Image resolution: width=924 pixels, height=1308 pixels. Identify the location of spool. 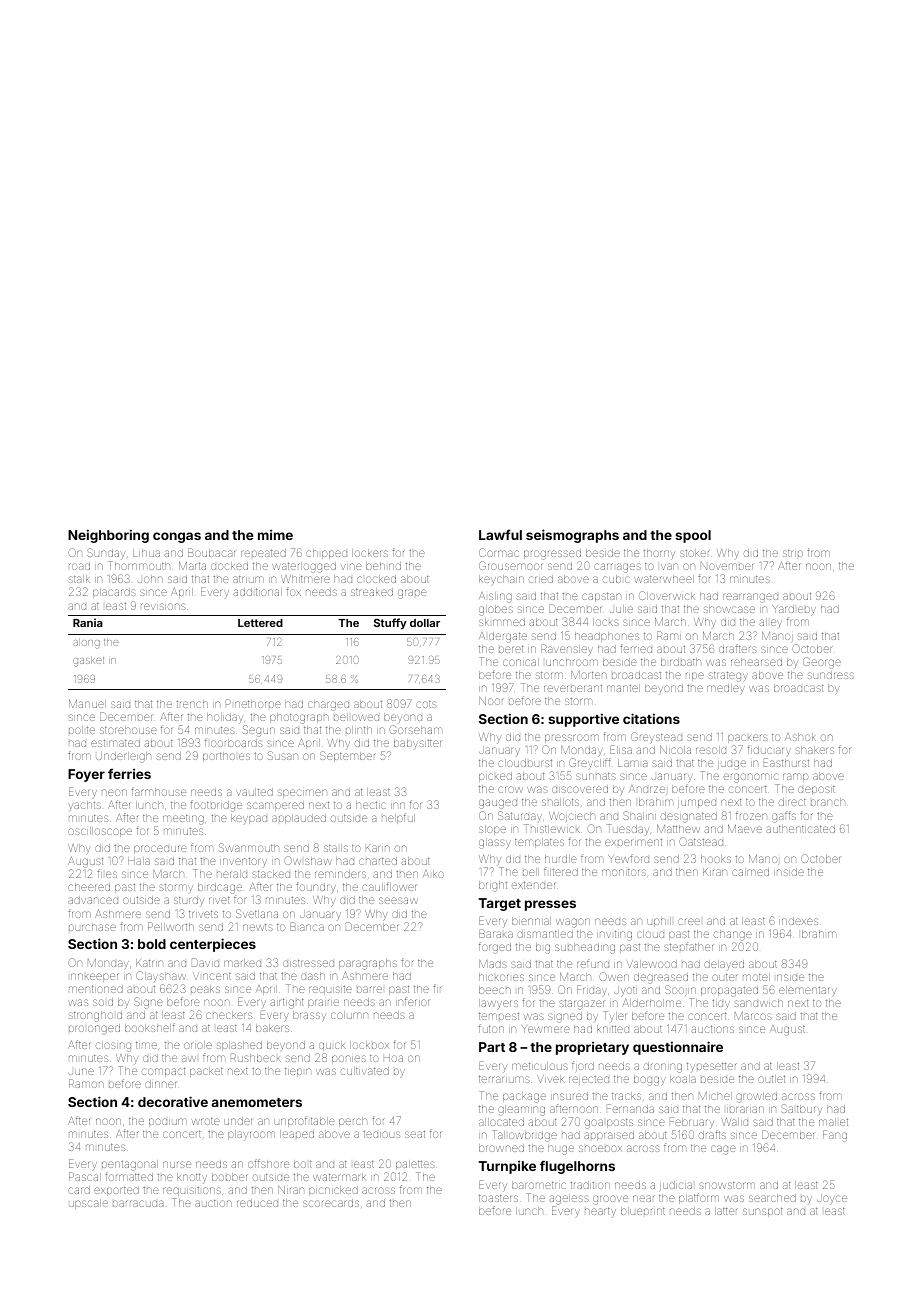
(693, 536).
